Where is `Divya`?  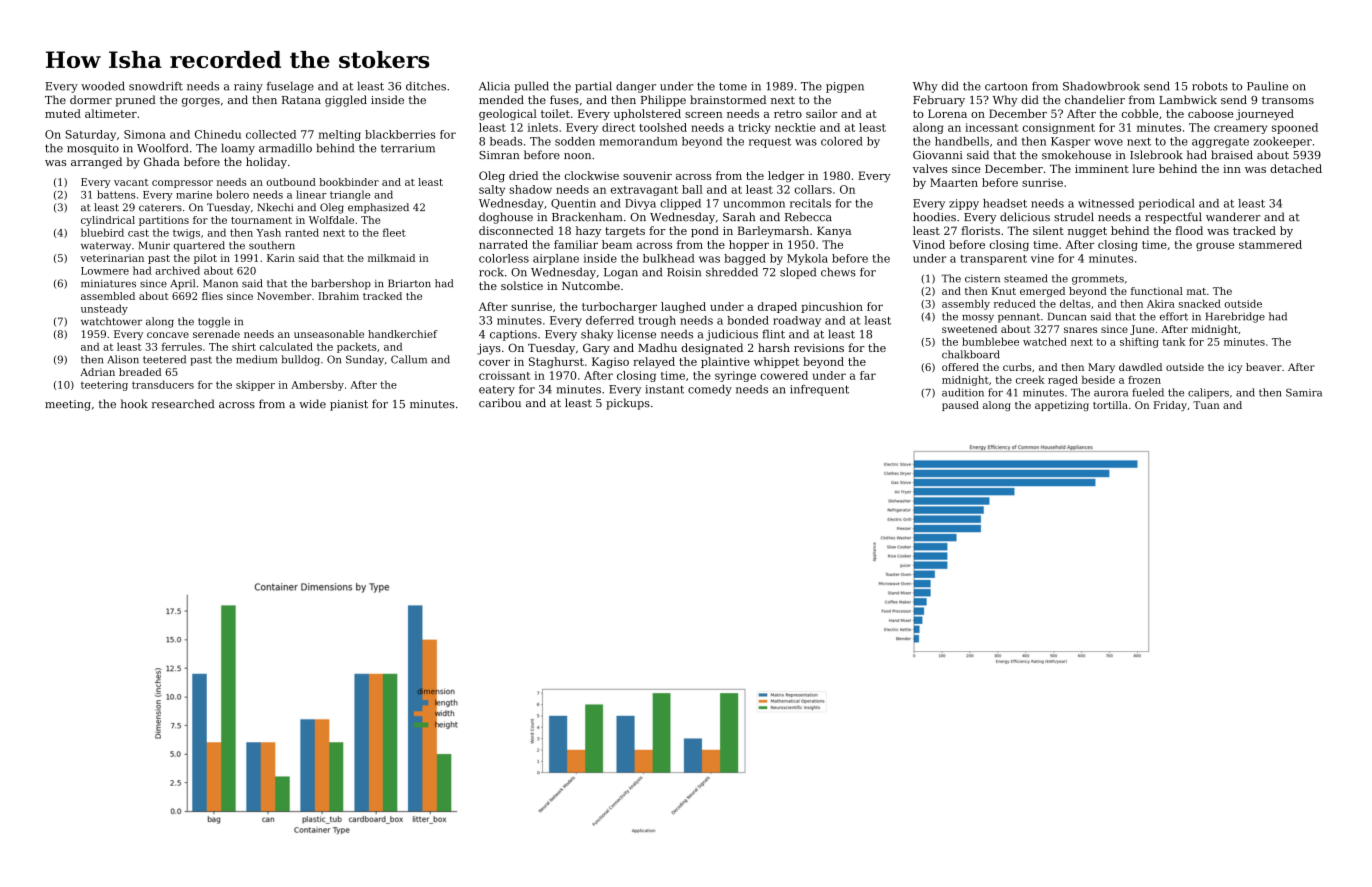 Divya is located at coordinates (640, 204).
